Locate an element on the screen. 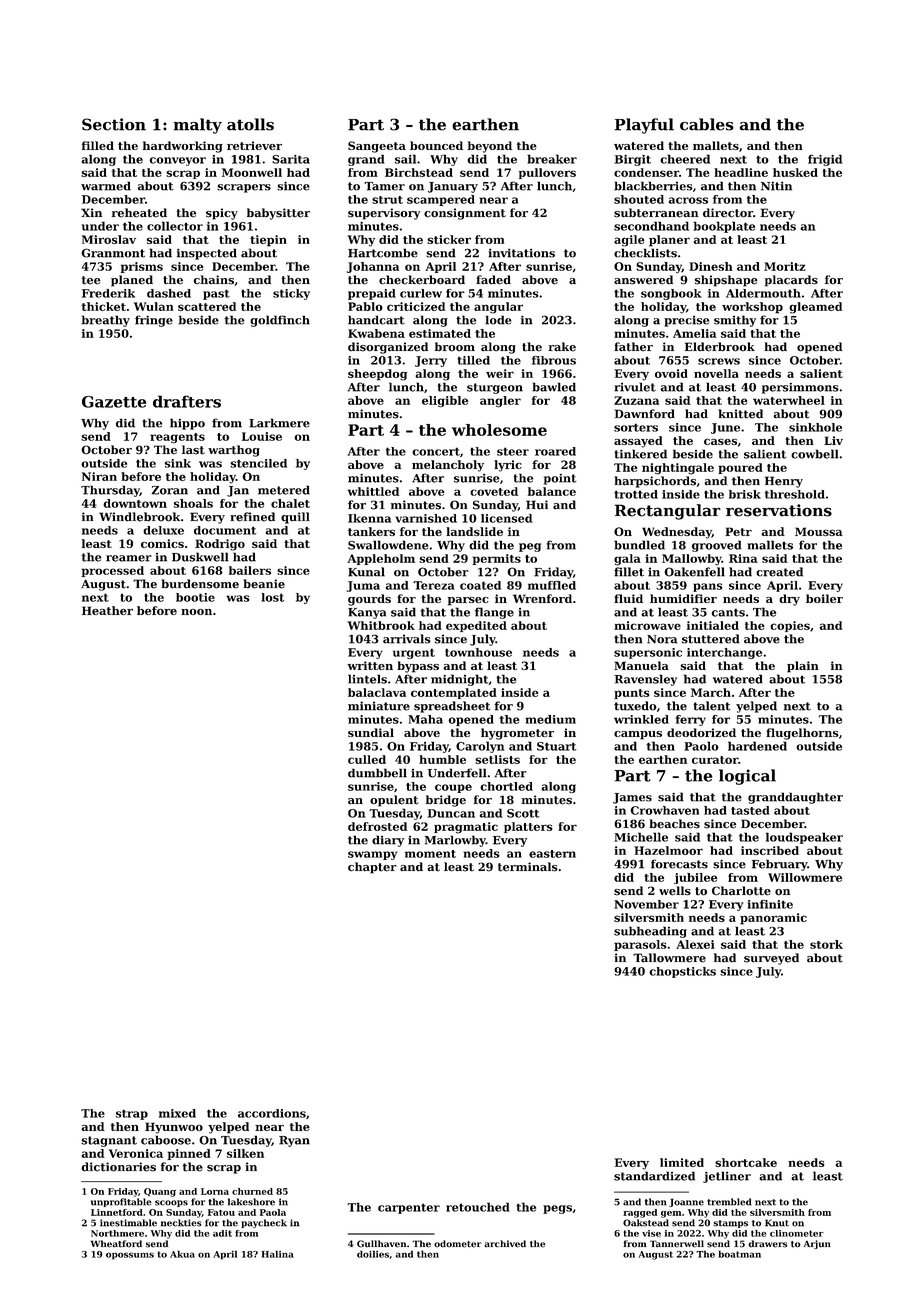  doilies is located at coordinates (373, 1254).
